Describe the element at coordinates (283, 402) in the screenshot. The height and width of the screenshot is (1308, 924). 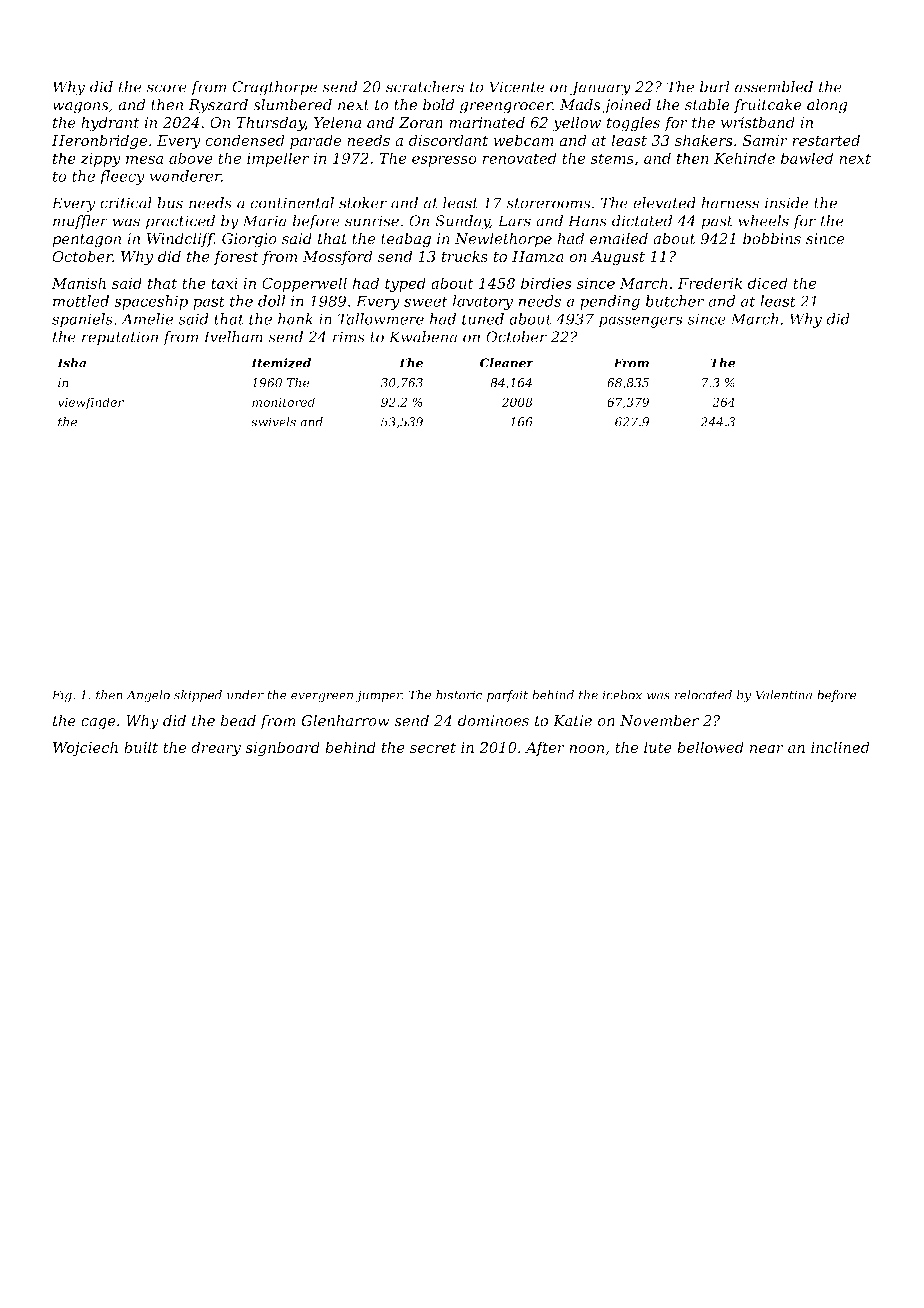
I see `monitored` at that location.
